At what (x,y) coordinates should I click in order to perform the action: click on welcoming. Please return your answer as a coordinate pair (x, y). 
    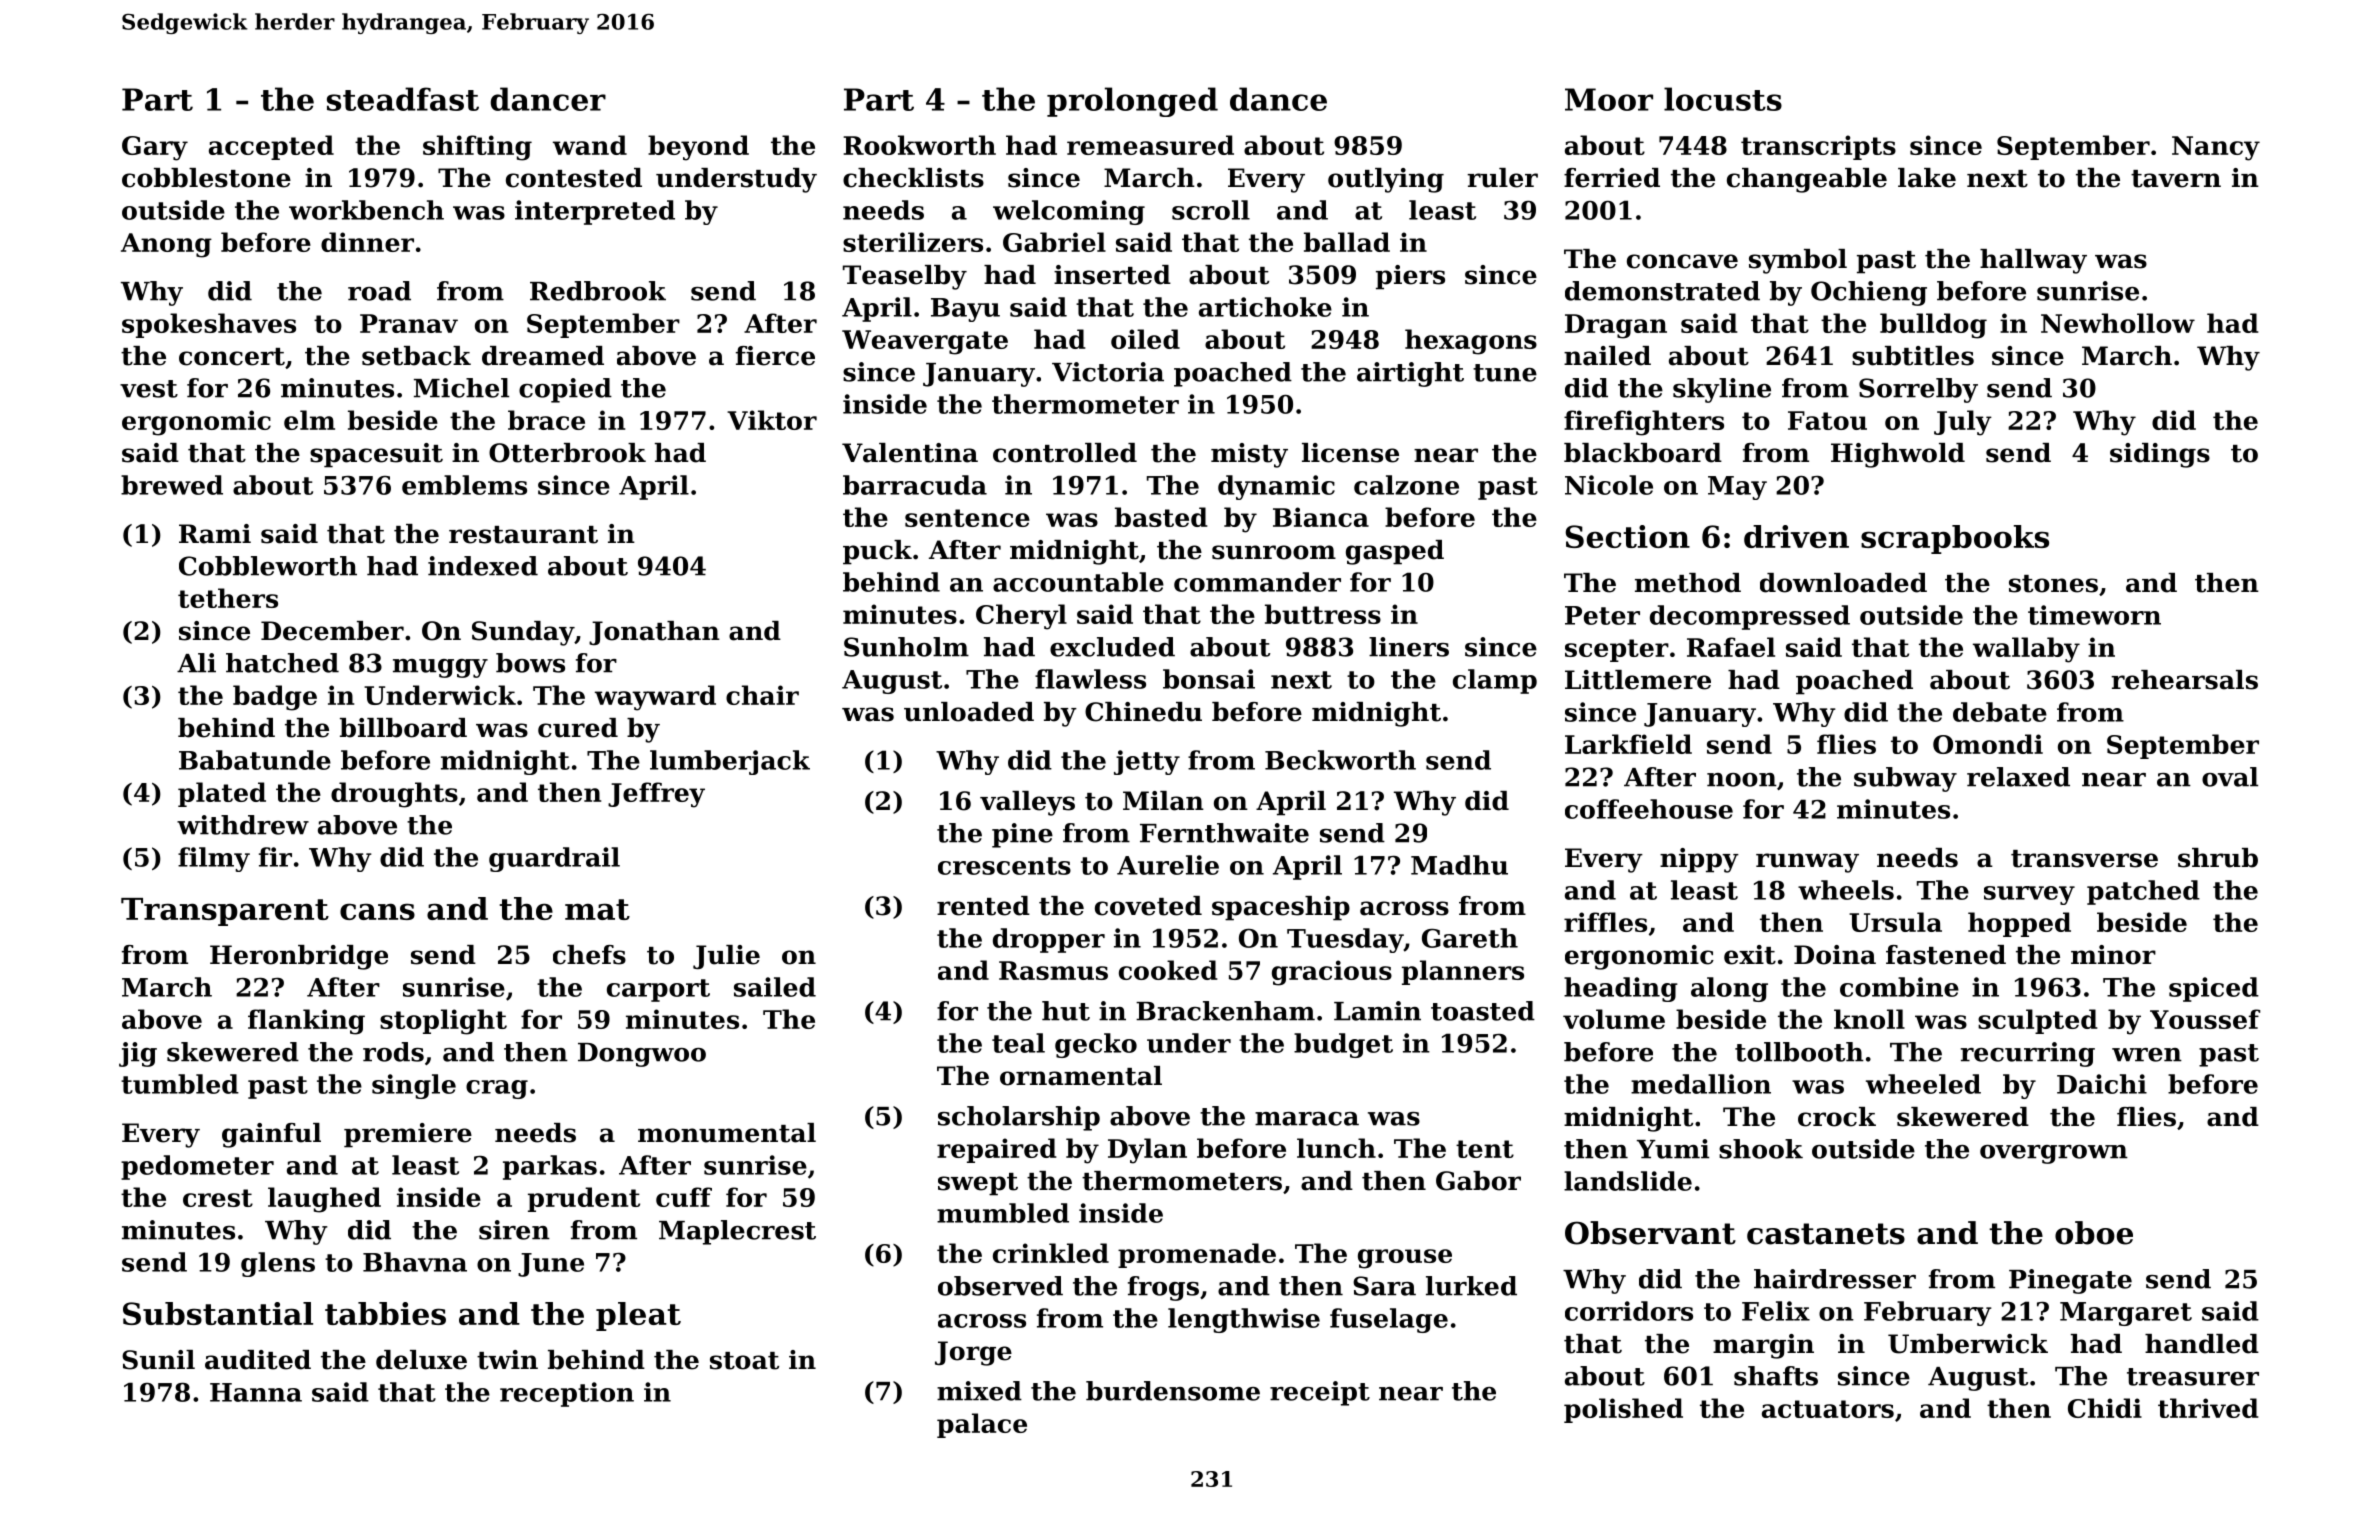
    Looking at the image, I should click on (1069, 212).
